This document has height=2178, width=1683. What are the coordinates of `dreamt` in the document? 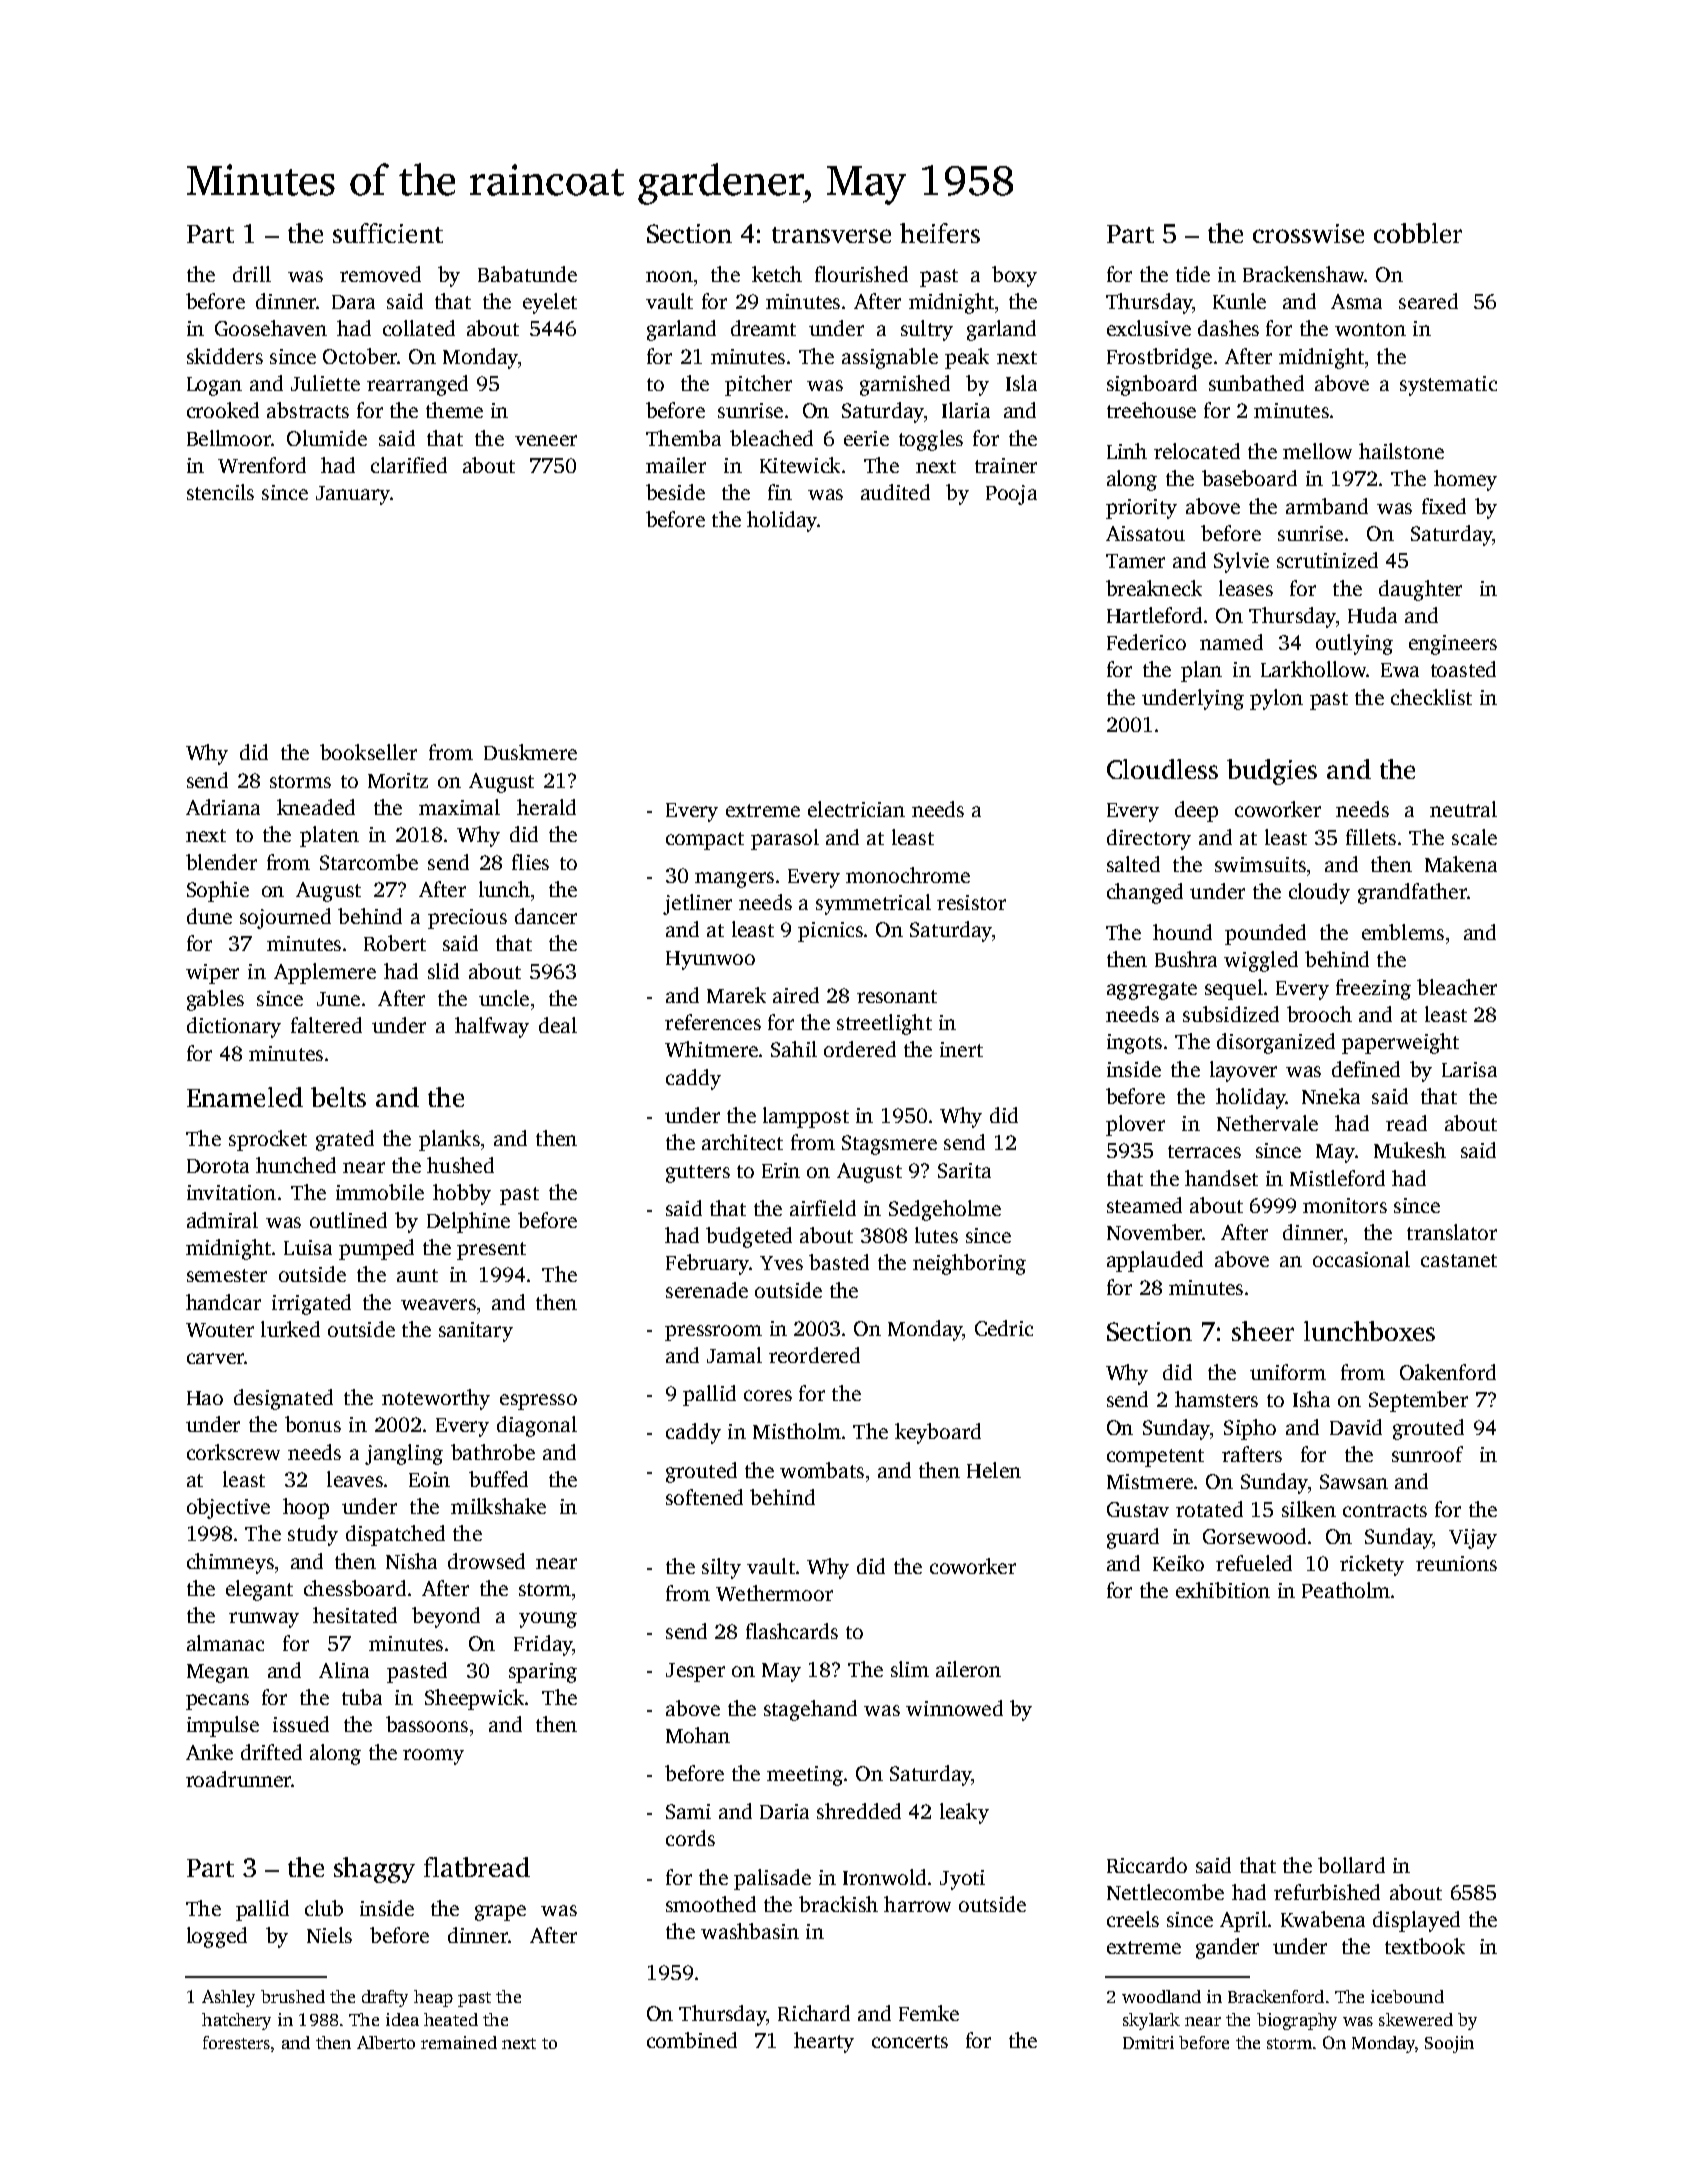 It's located at (763, 328).
